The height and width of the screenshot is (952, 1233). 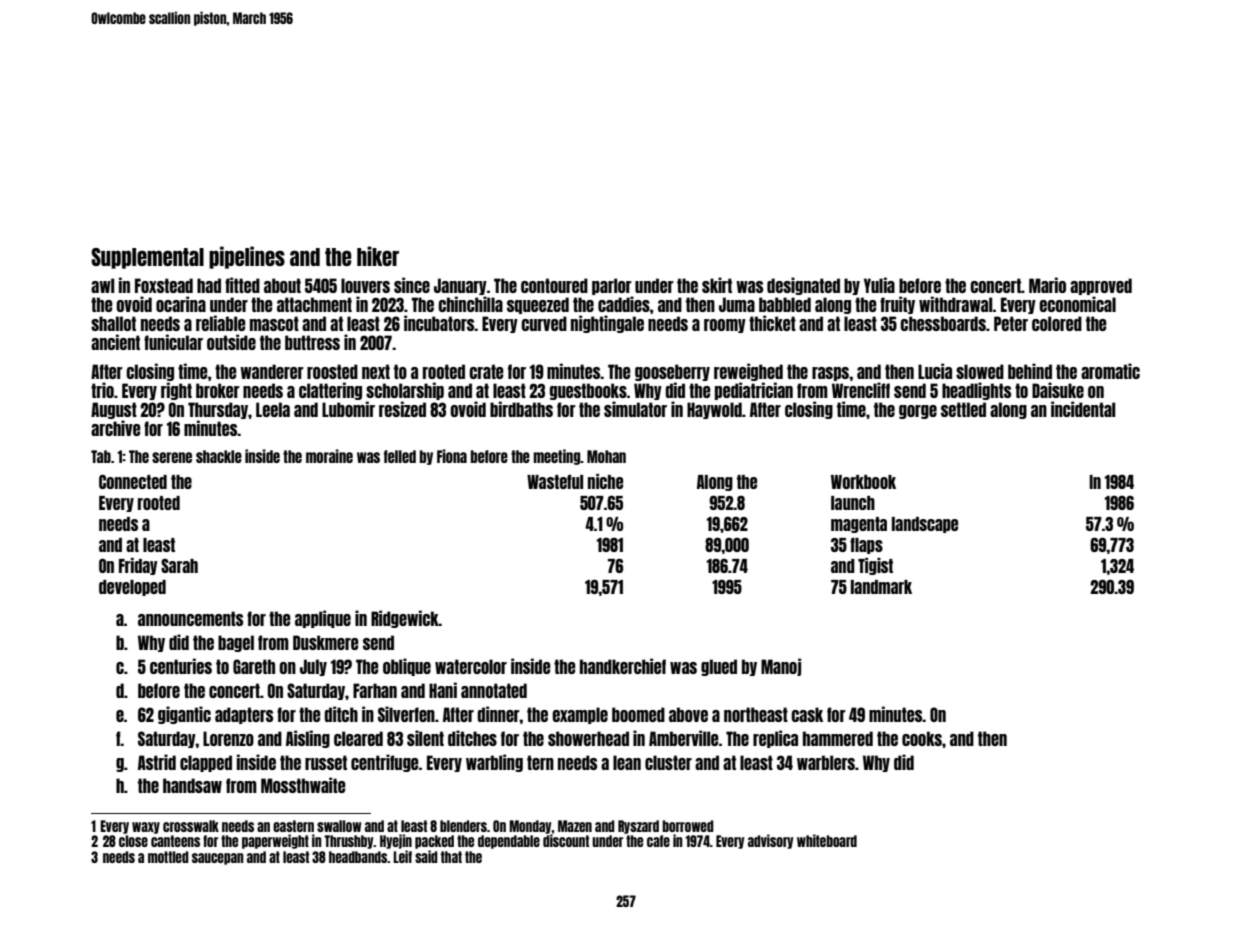 I want to click on landmark, so click(x=881, y=587).
